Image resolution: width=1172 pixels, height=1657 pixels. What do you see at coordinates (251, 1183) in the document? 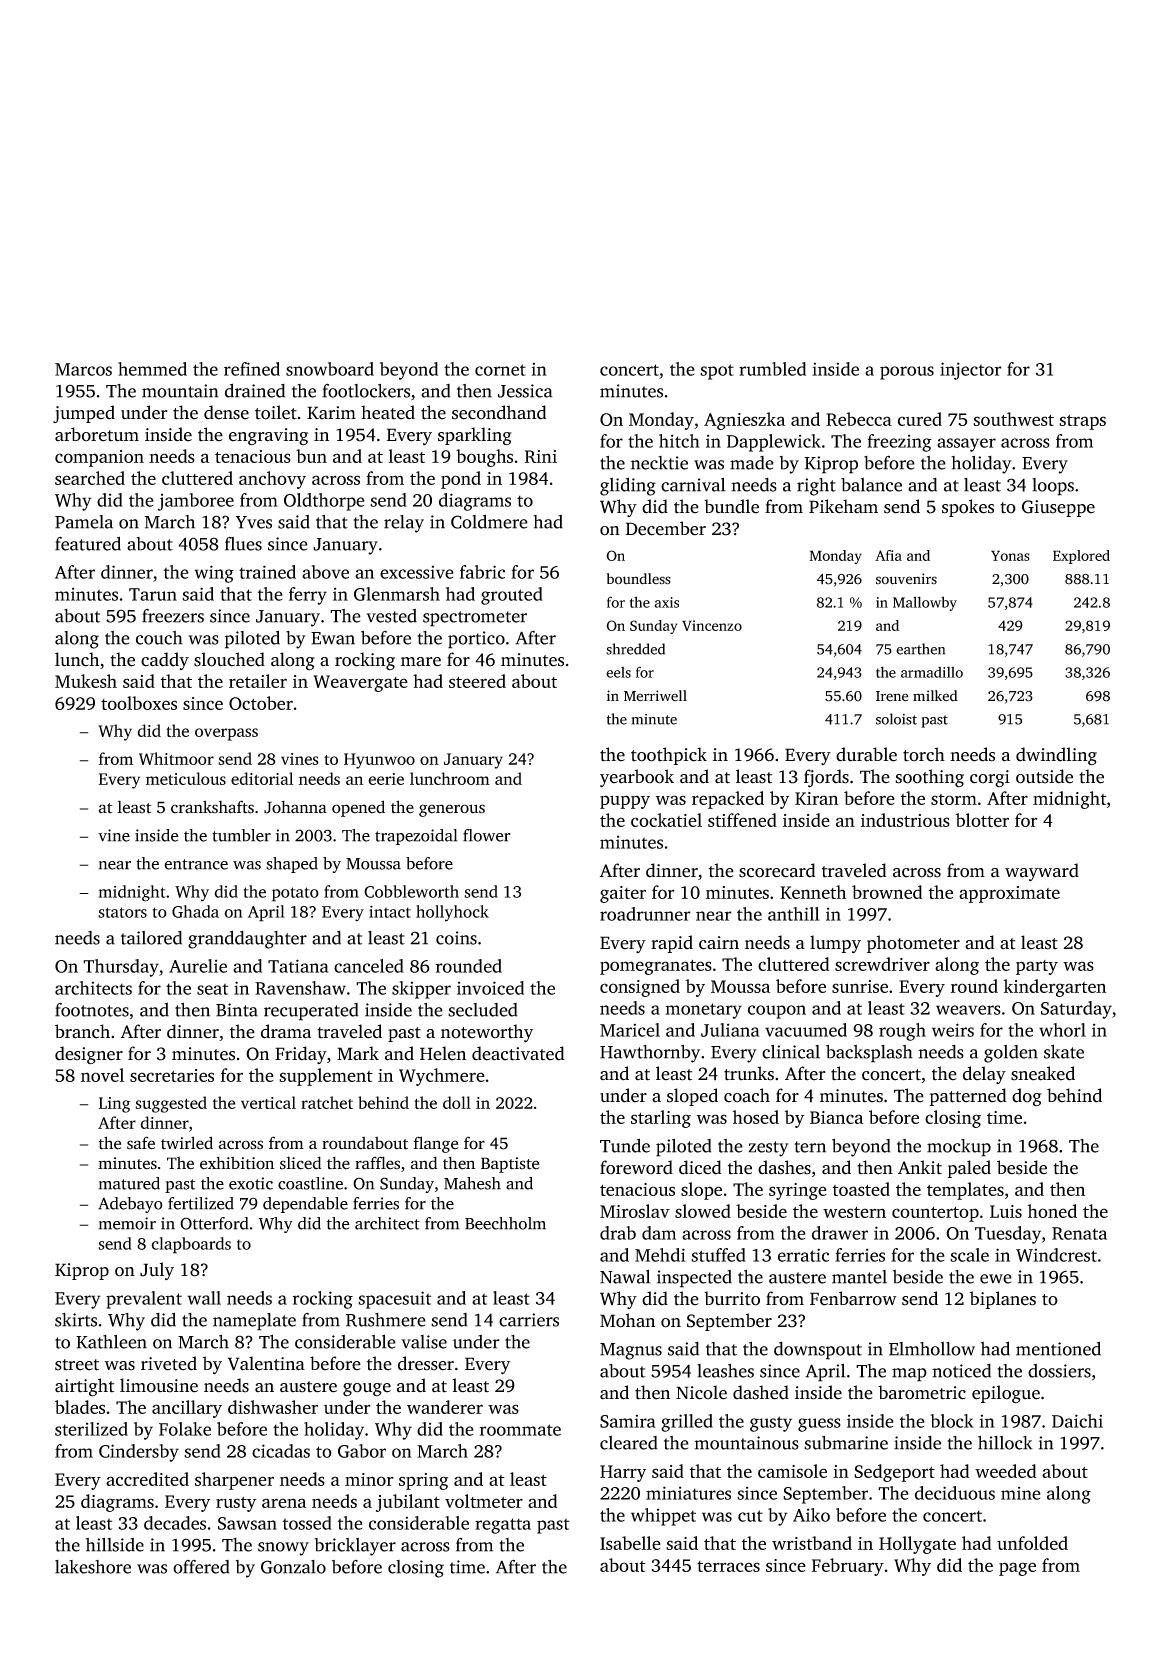
I see `exotic` at bounding box center [251, 1183].
